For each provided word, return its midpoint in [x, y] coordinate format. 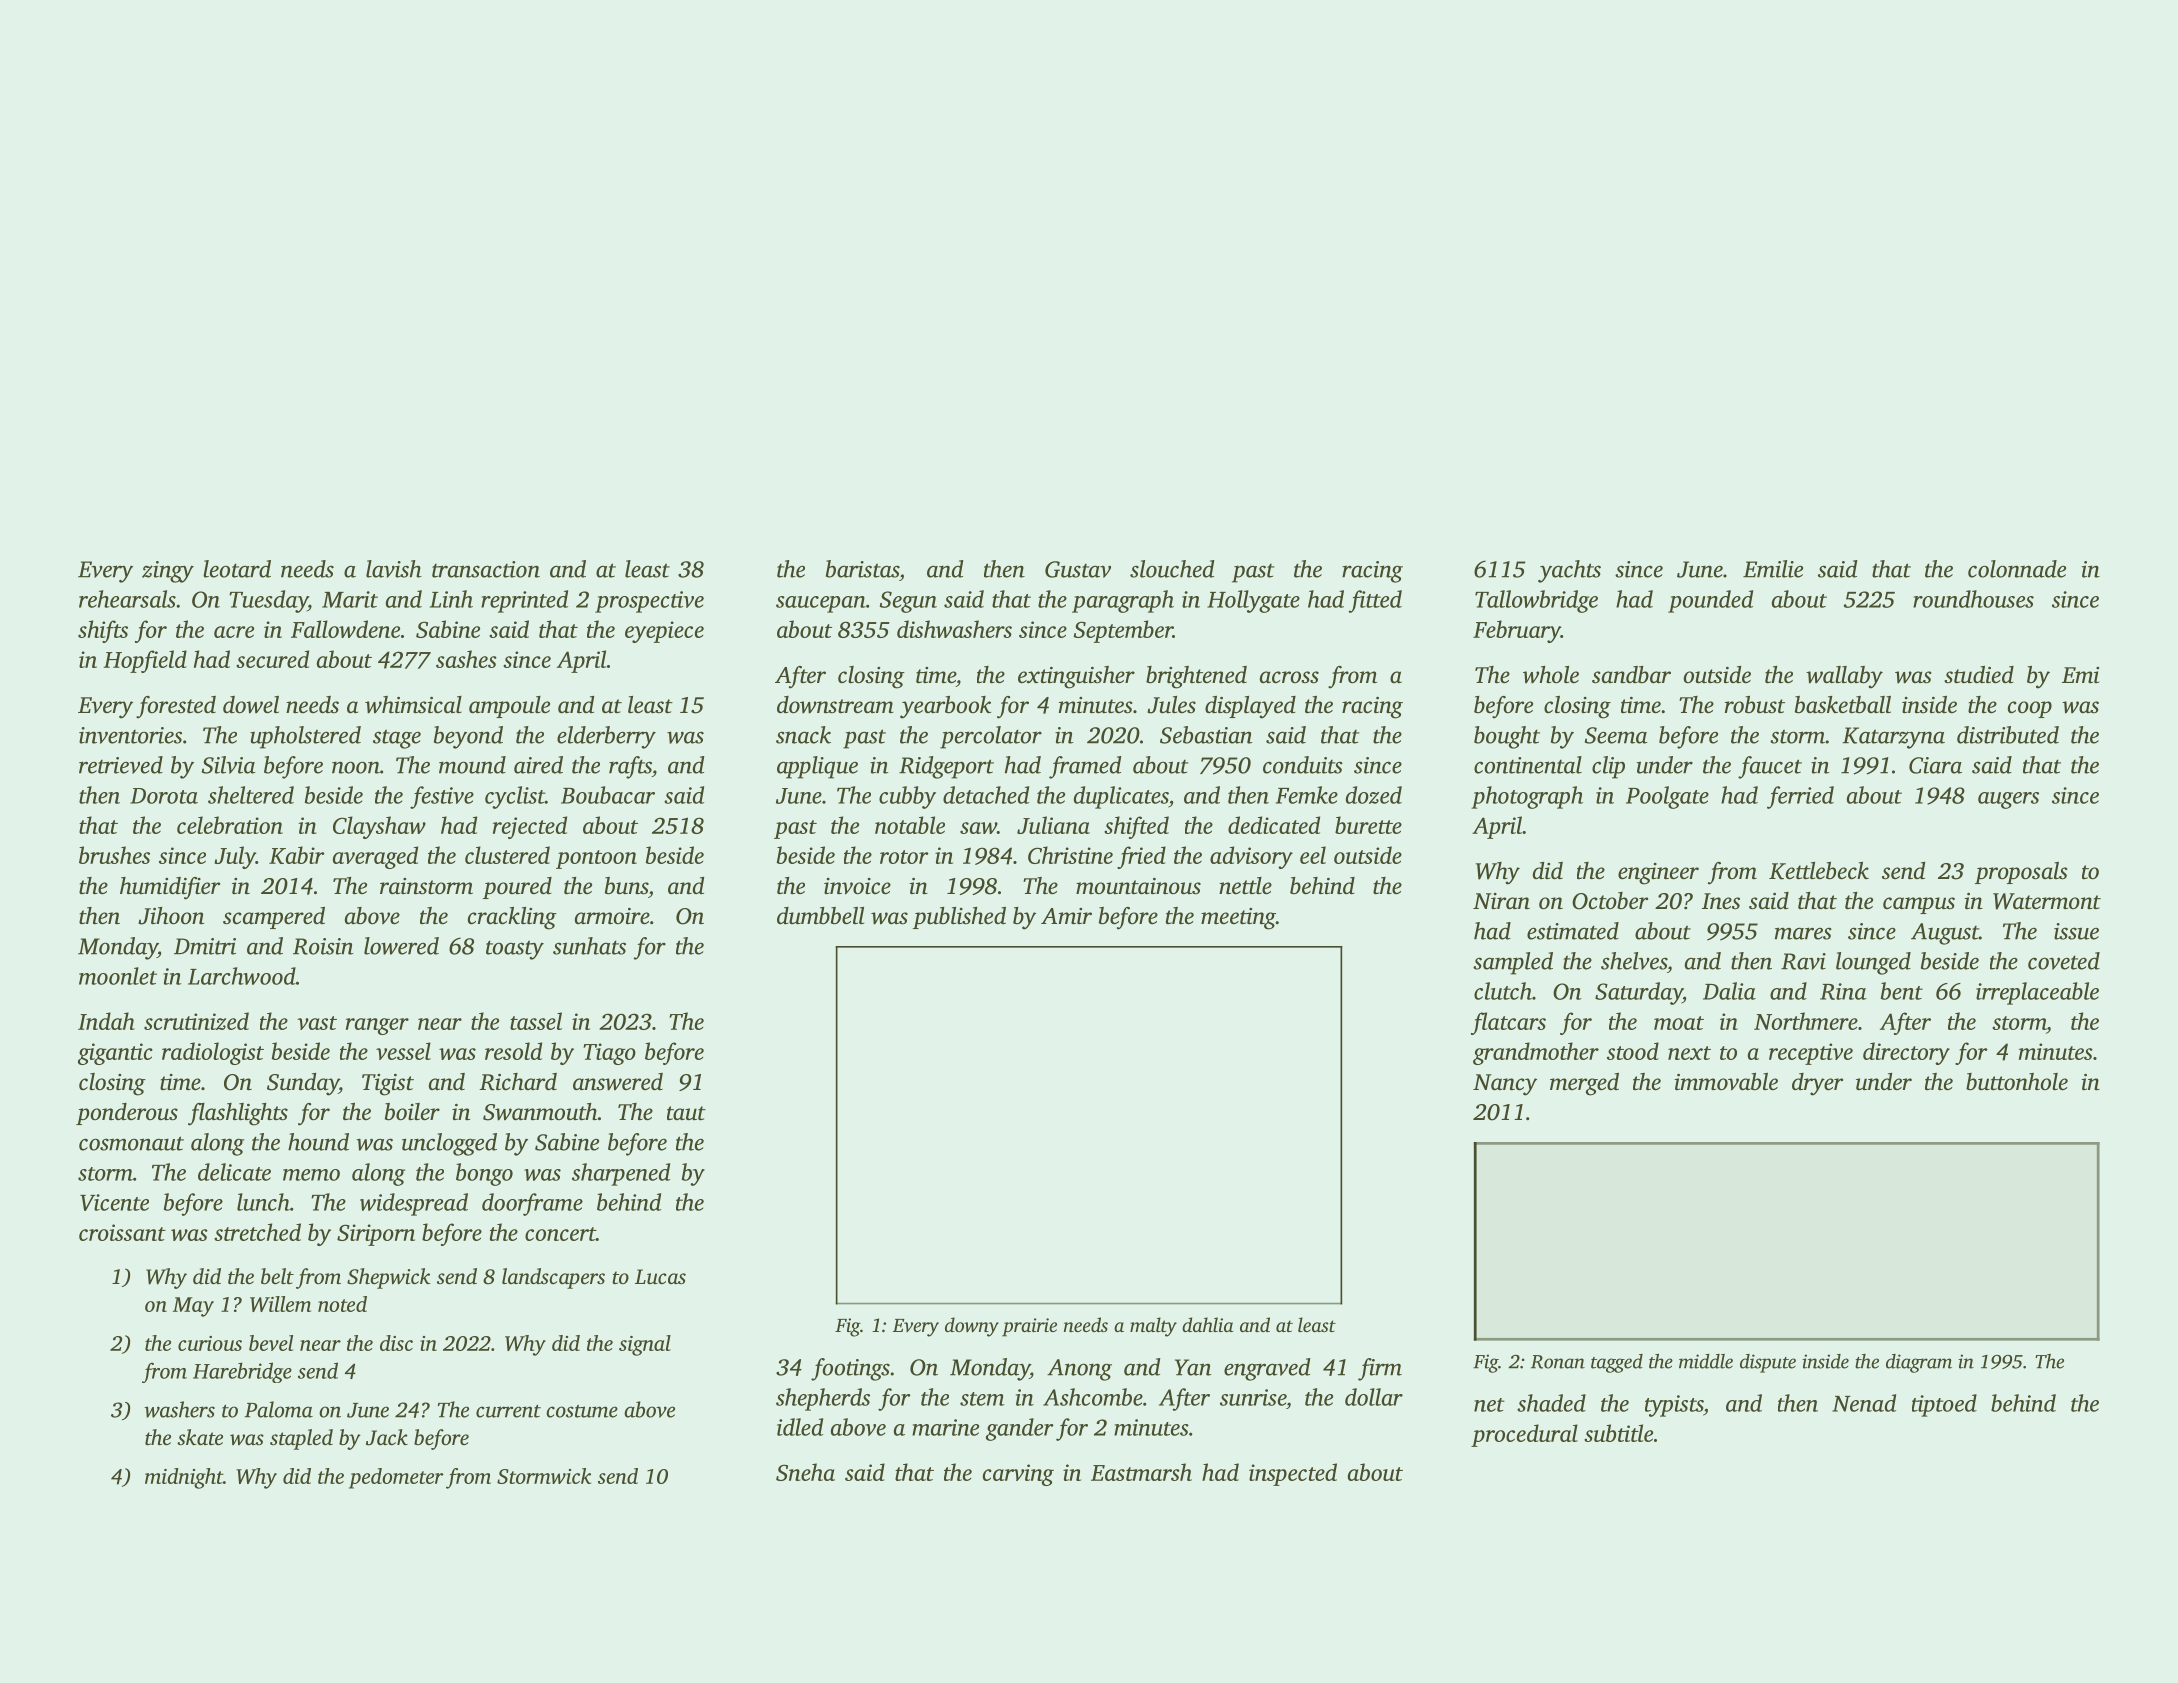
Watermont [2047, 901]
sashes [466, 659]
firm [1380, 1369]
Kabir [297, 855]
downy [972, 1327]
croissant [122, 1232]
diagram [1919, 1363]
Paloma [278, 1409]
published [959, 918]
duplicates [1121, 797]
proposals [2021, 873]
